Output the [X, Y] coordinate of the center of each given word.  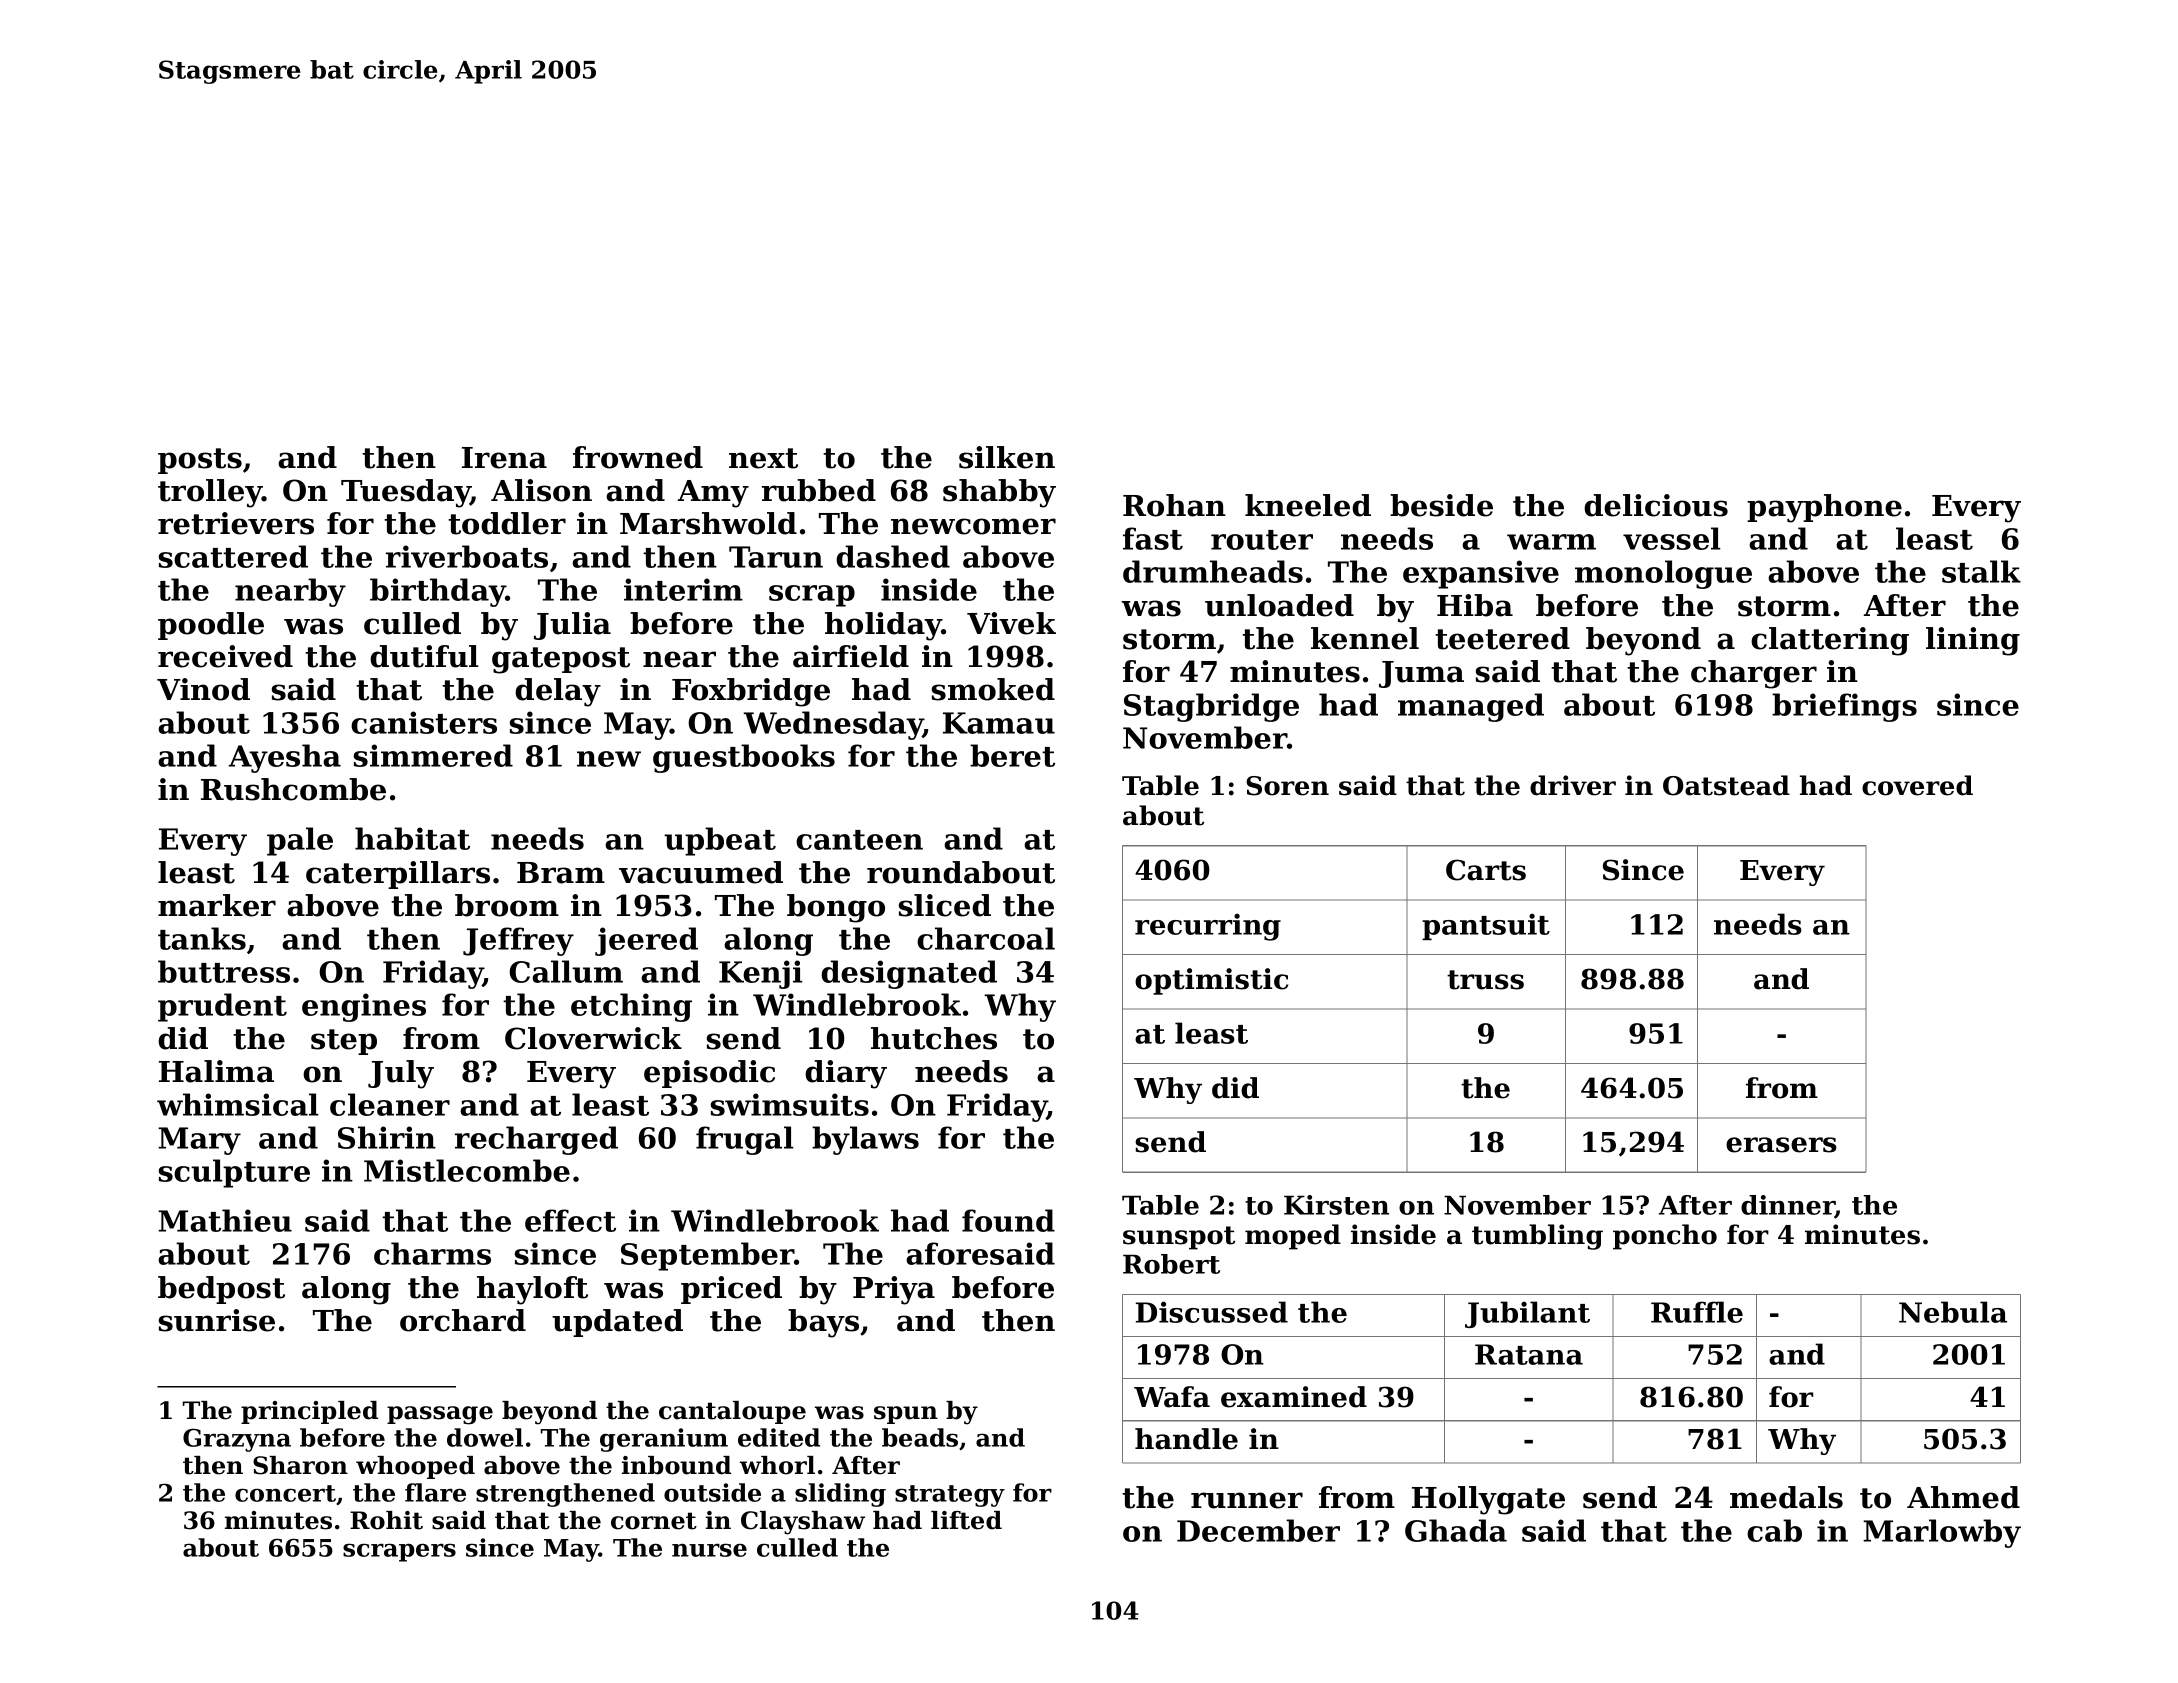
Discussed [1212, 1312]
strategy [950, 1496]
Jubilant [1527, 1314]
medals [1786, 1497]
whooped [415, 1467]
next [763, 458]
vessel [1672, 538]
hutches [934, 1038]
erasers [1781, 1145]
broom [507, 905]
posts [200, 461]
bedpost [221, 1290]
